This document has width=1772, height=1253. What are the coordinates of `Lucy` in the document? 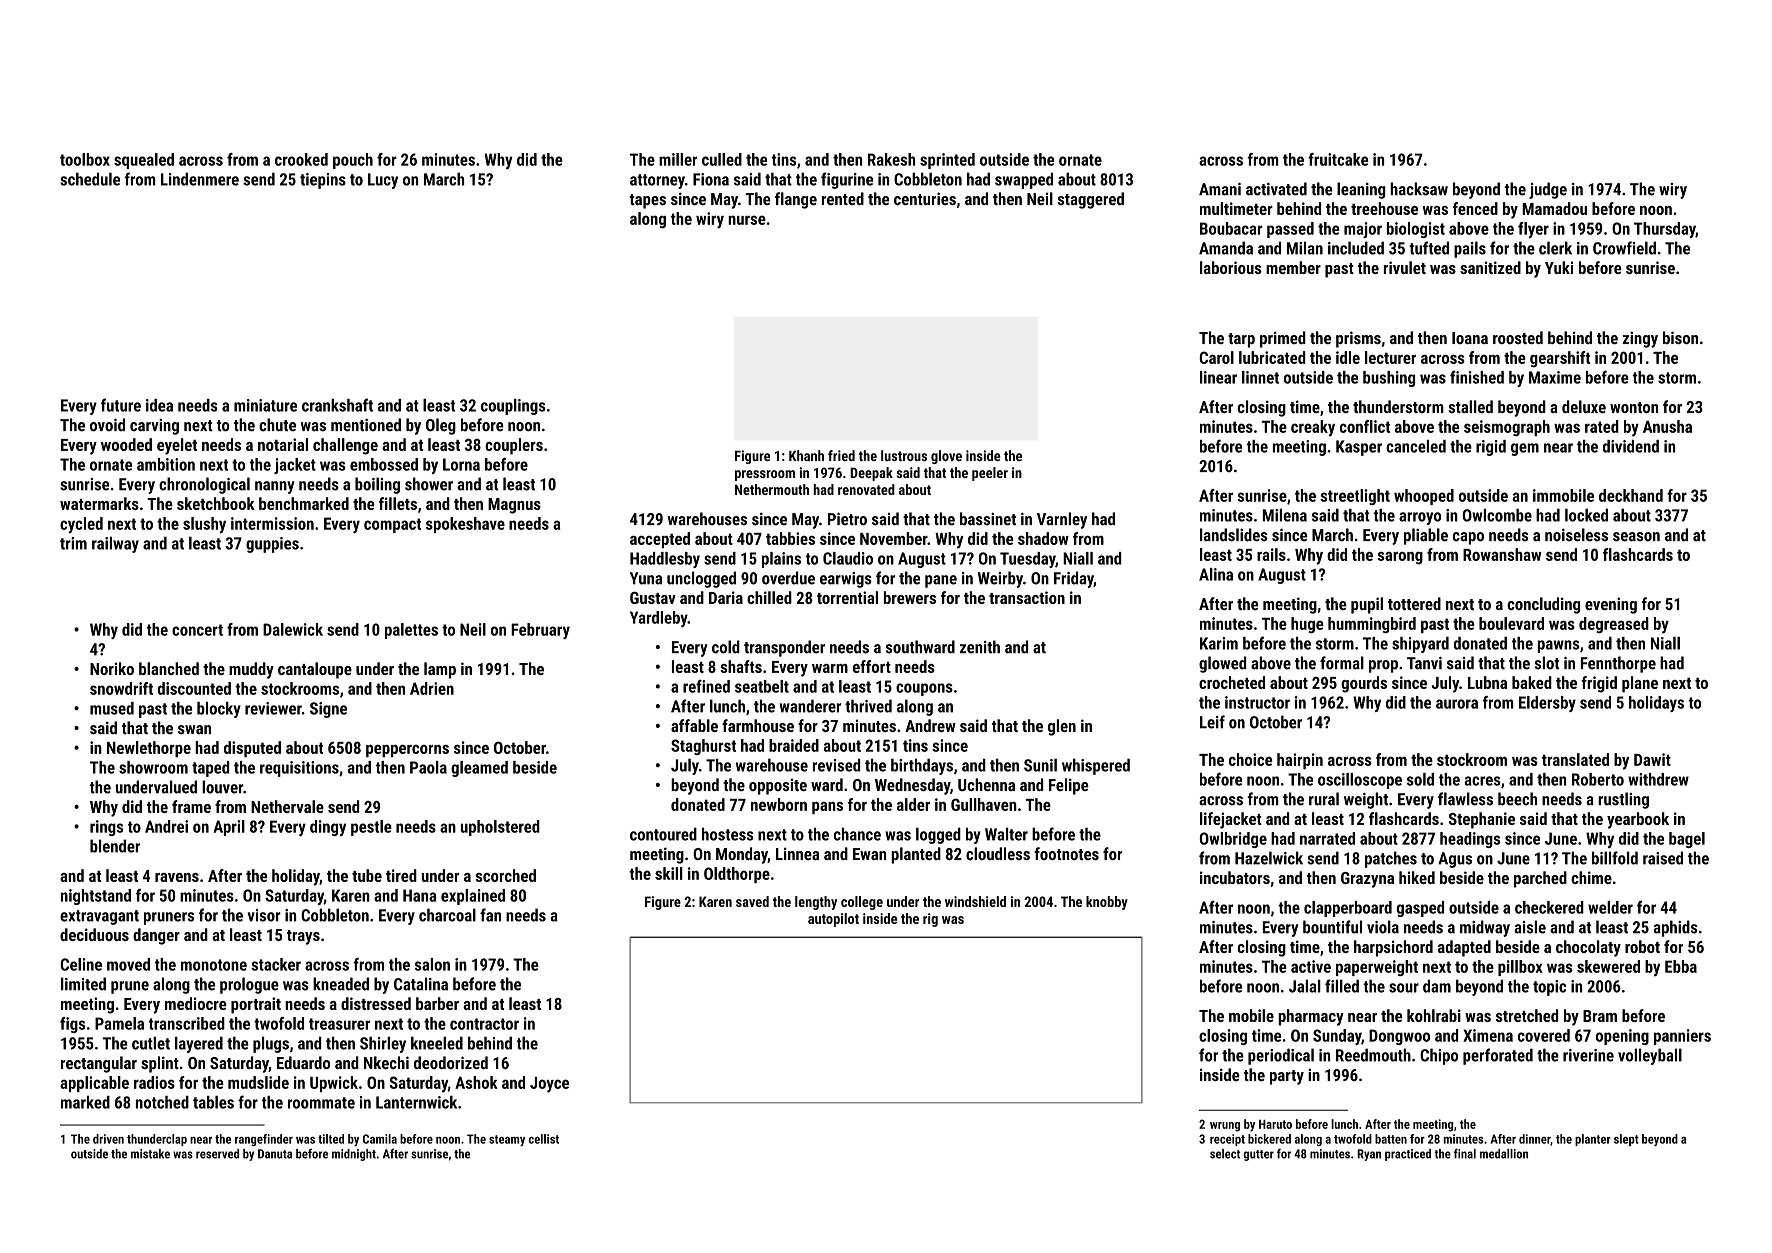 It's located at (383, 181).
